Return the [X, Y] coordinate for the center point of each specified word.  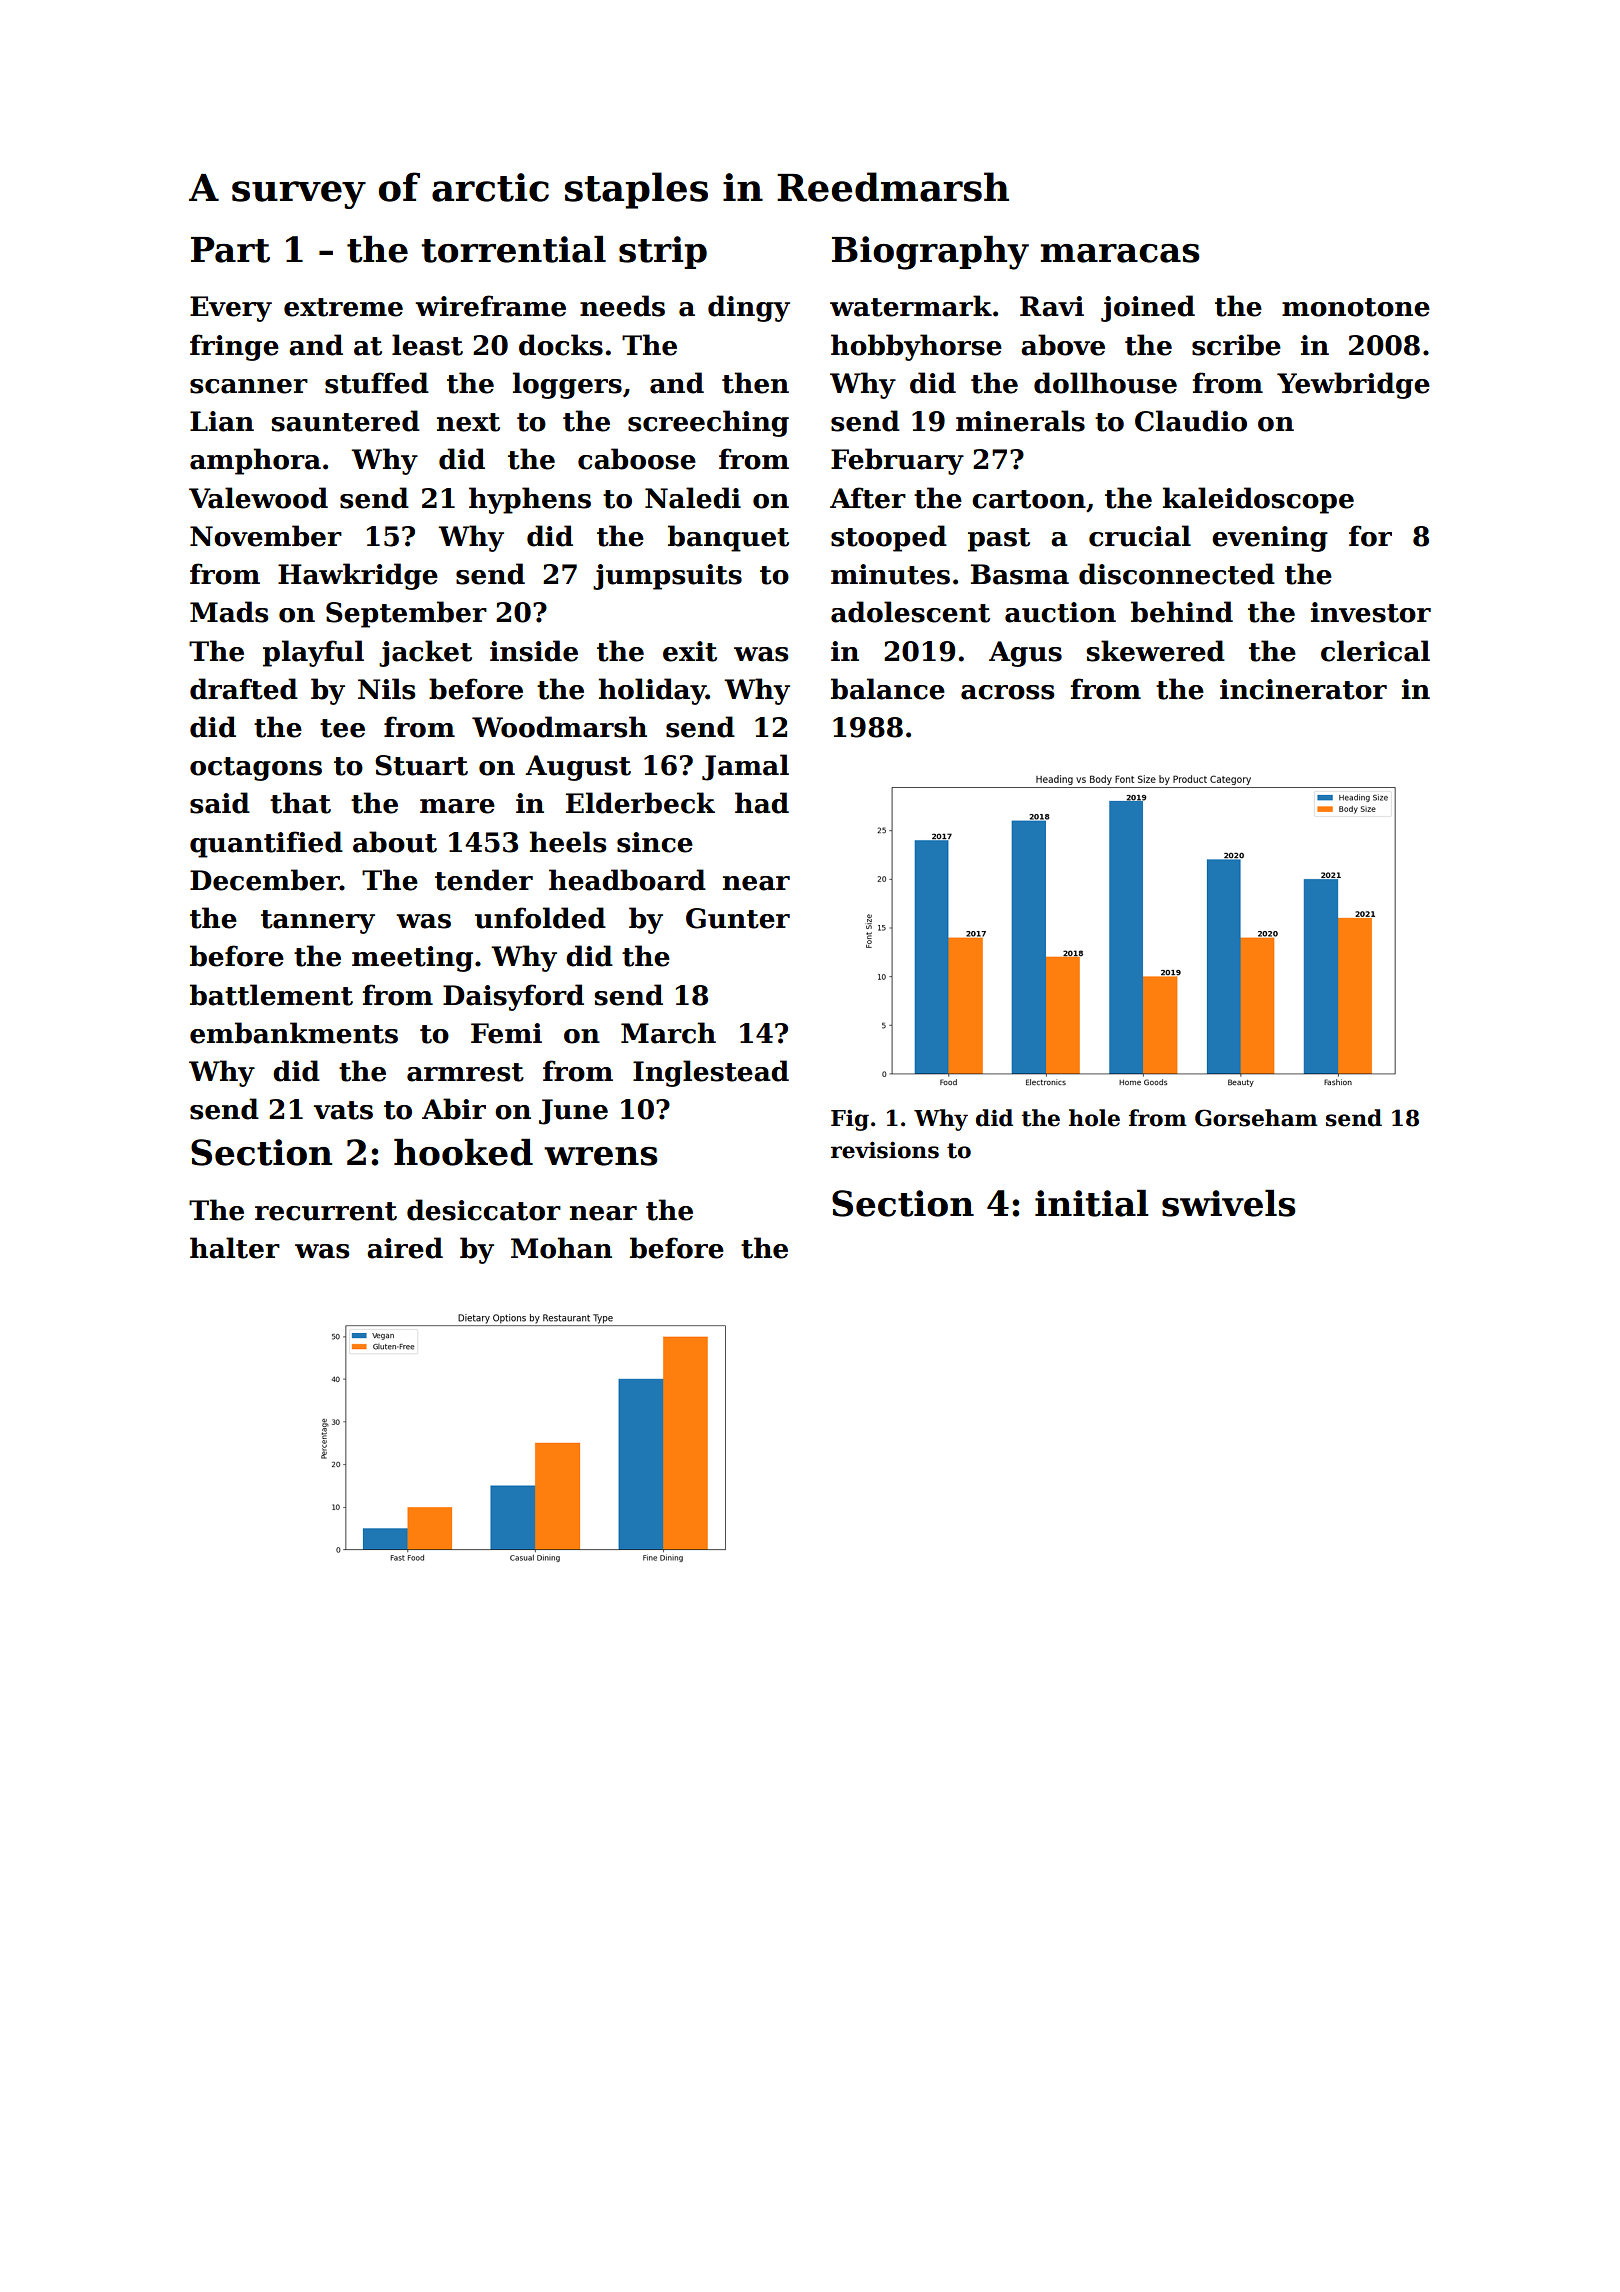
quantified [266, 844]
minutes [890, 574]
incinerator [1303, 689]
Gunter [738, 918]
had [762, 803]
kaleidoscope [1258, 500]
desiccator [484, 1210]
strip [663, 252]
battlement [271, 995]
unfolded [540, 918]
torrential [513, 249]
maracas [1120, 253]
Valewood [258, 498]
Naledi [693, 498]
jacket [425, 653]
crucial [1140, 536]
